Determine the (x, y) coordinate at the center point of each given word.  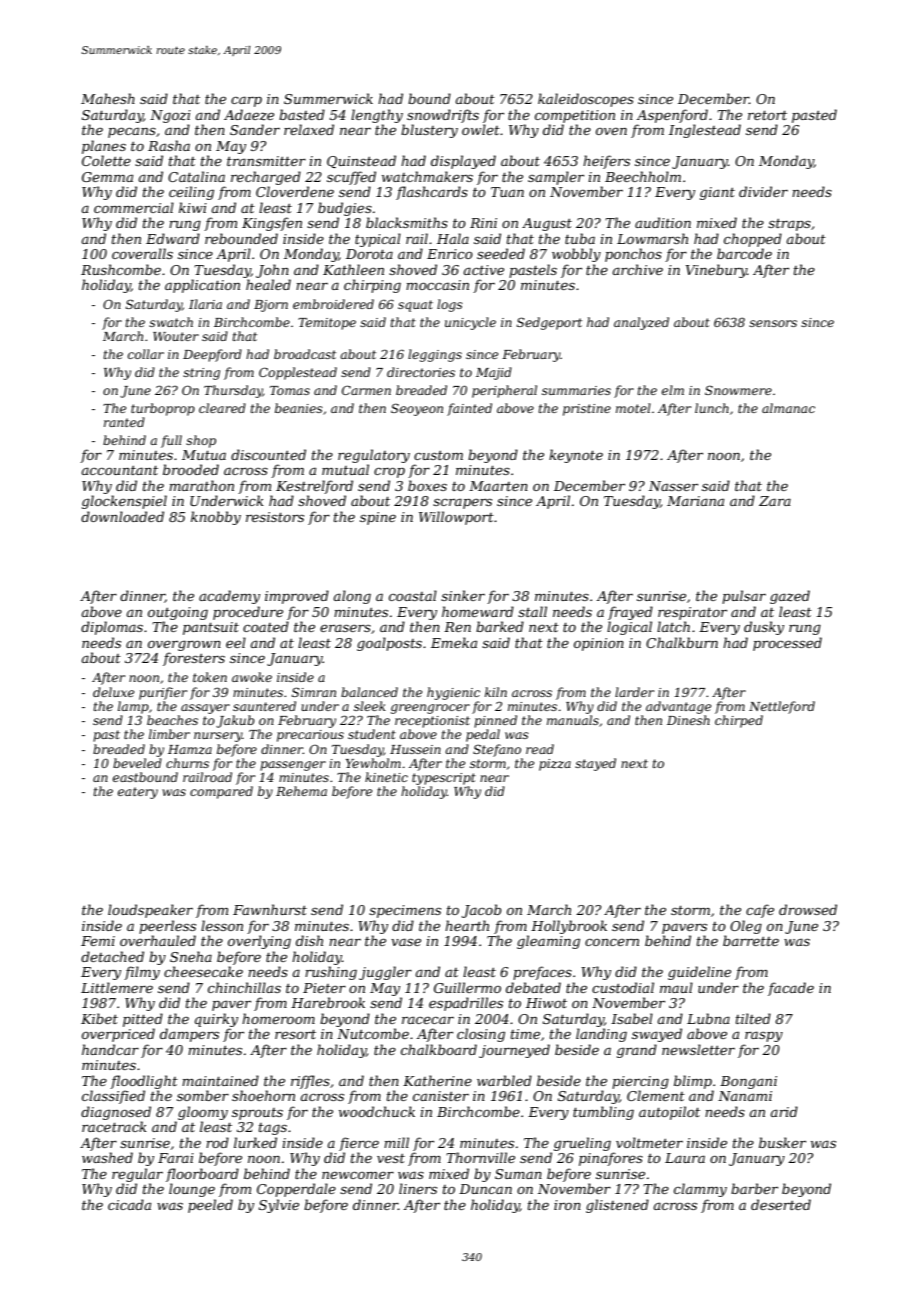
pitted (143, 1020)
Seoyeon (417, 409)
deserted (781, 1204)
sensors (773, 323)
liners (418, 1188)
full (171, 441)
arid (784, 1111)
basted (302, 114)
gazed (790, 597)
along (352, 597)
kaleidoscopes (586, 100)
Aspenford (672, 116)
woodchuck (377, 1111)
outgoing (178, 613)
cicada (129, 1204)
